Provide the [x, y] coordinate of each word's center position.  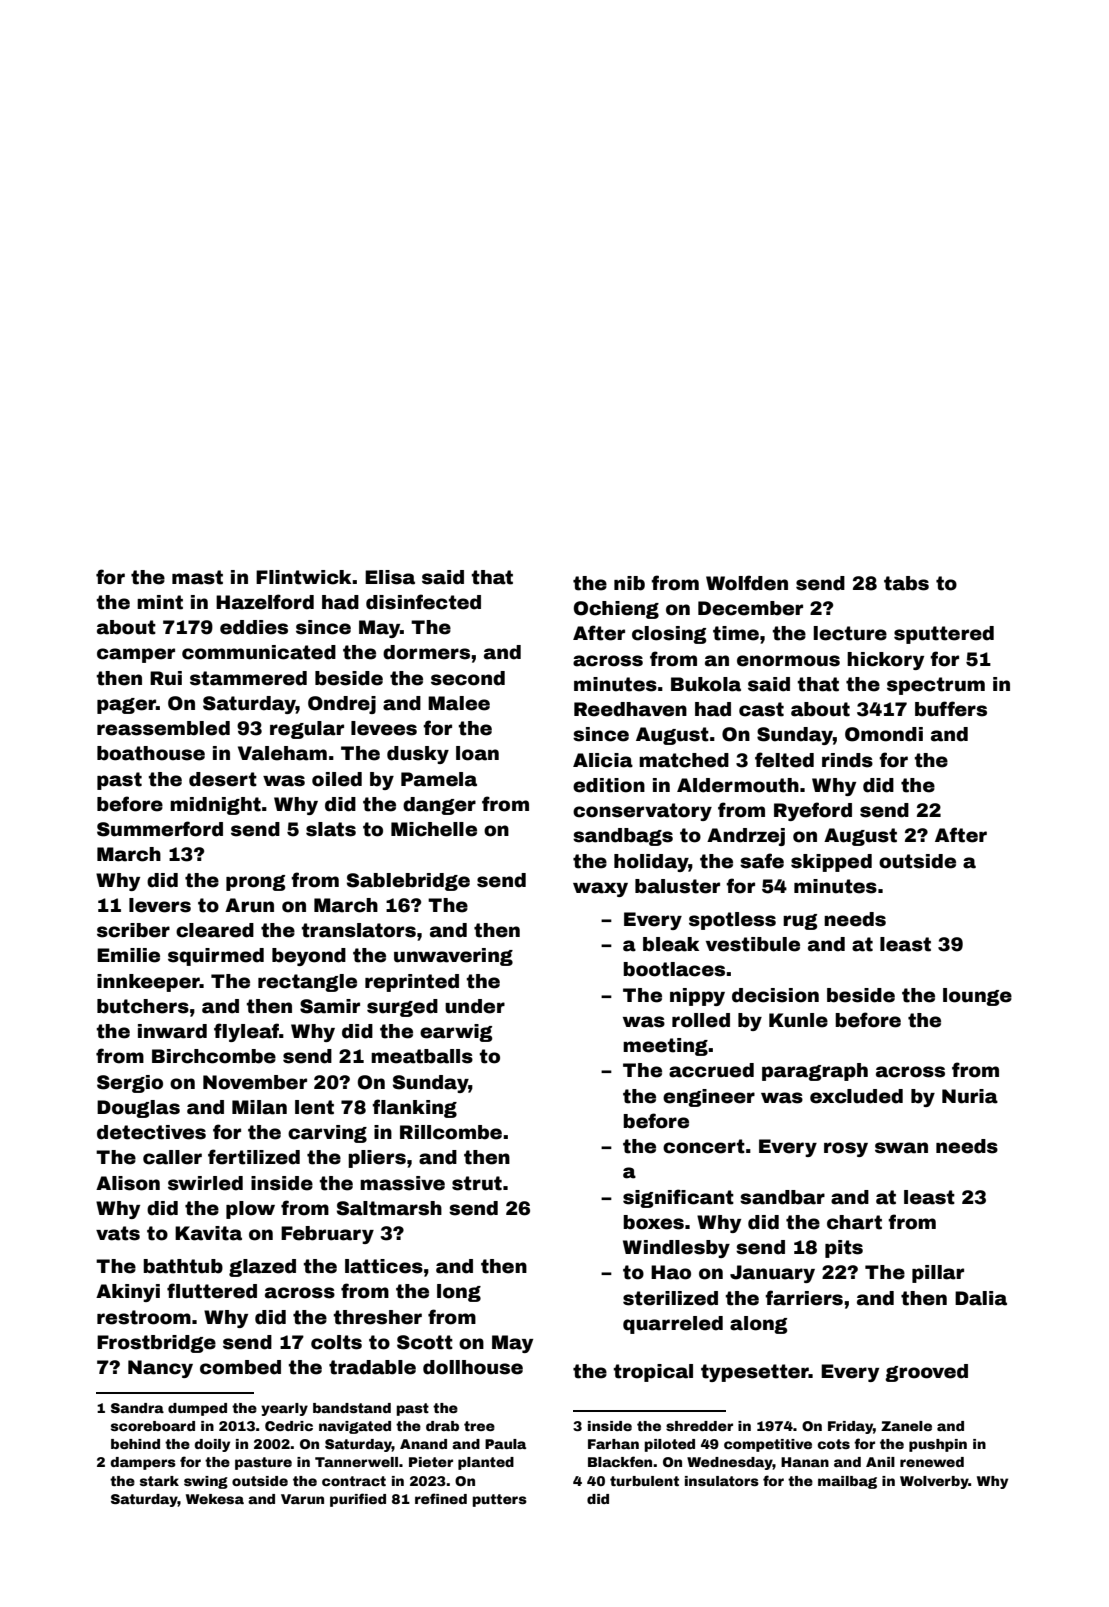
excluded [856, 1096]
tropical [653, 1373]
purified [358, 1500]
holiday [651, 863]
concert [704, 1146]
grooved [926, 1373]
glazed [262, 1268]
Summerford [160, 829]
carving [327, 1134]
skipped [831, 863]
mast [197, 577]
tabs [906, 583]
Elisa [390, 577]
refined [441, 1498]
